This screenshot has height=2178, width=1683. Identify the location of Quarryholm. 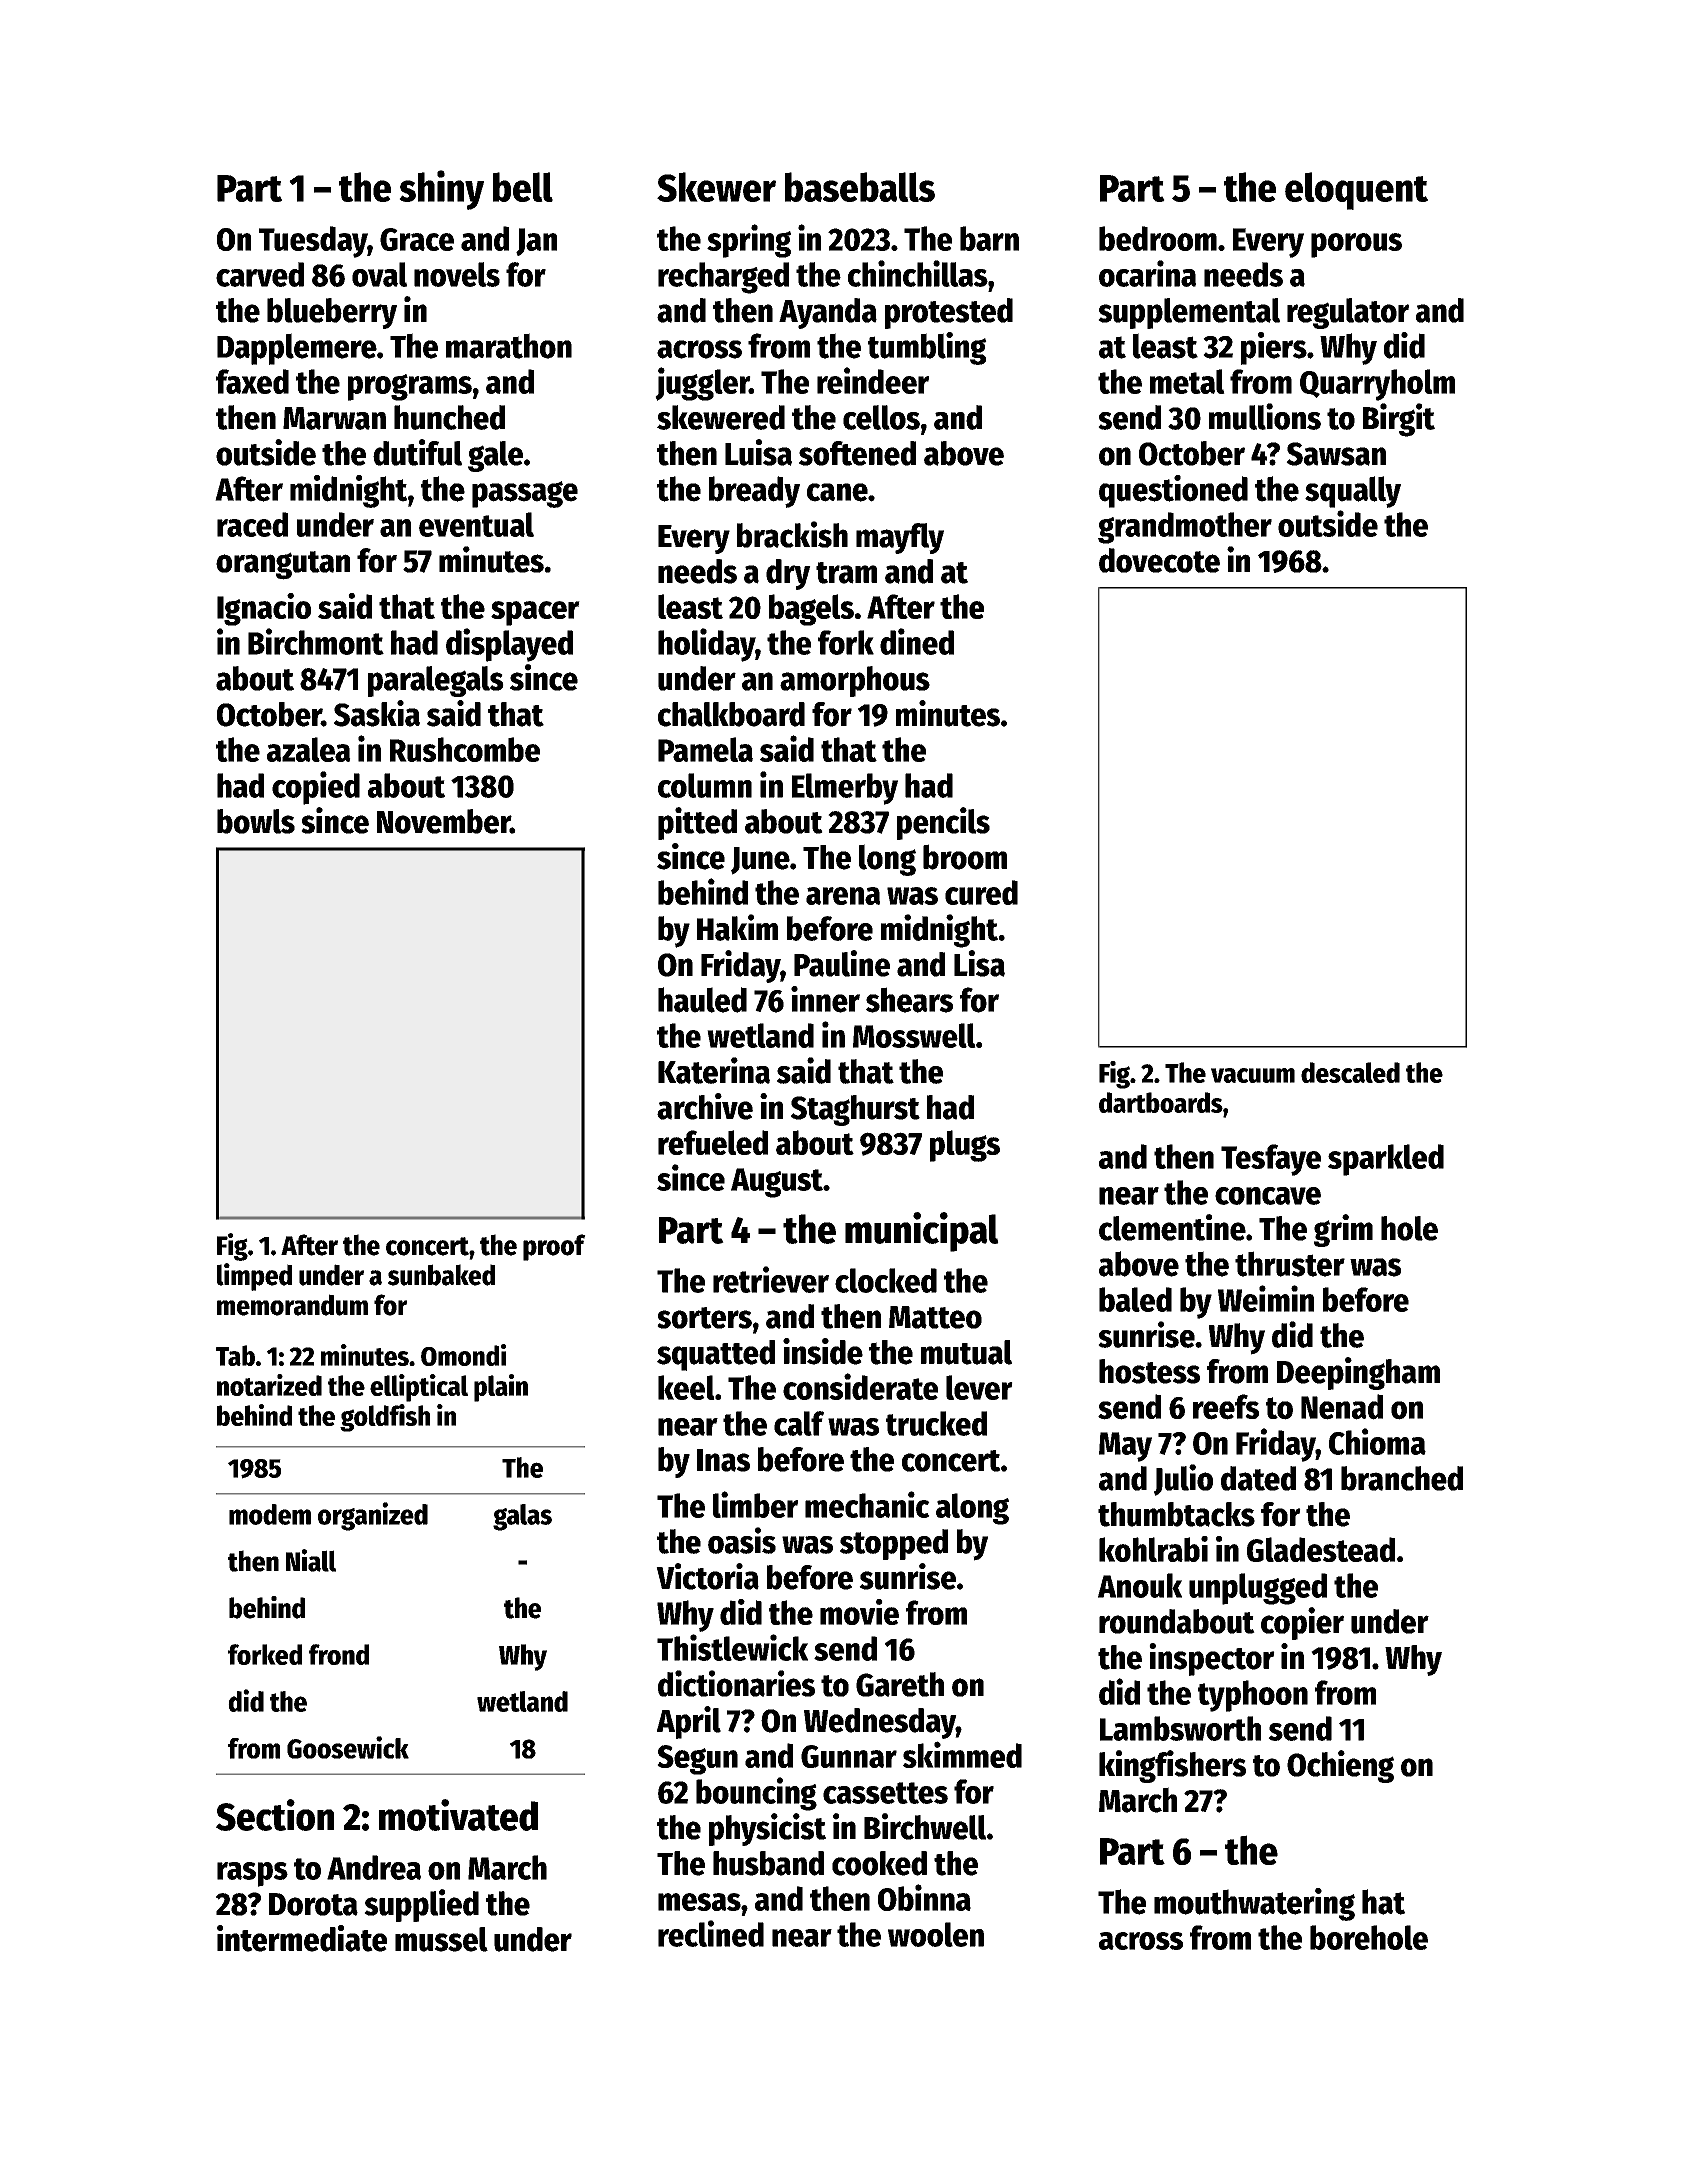
(1377, 385).
